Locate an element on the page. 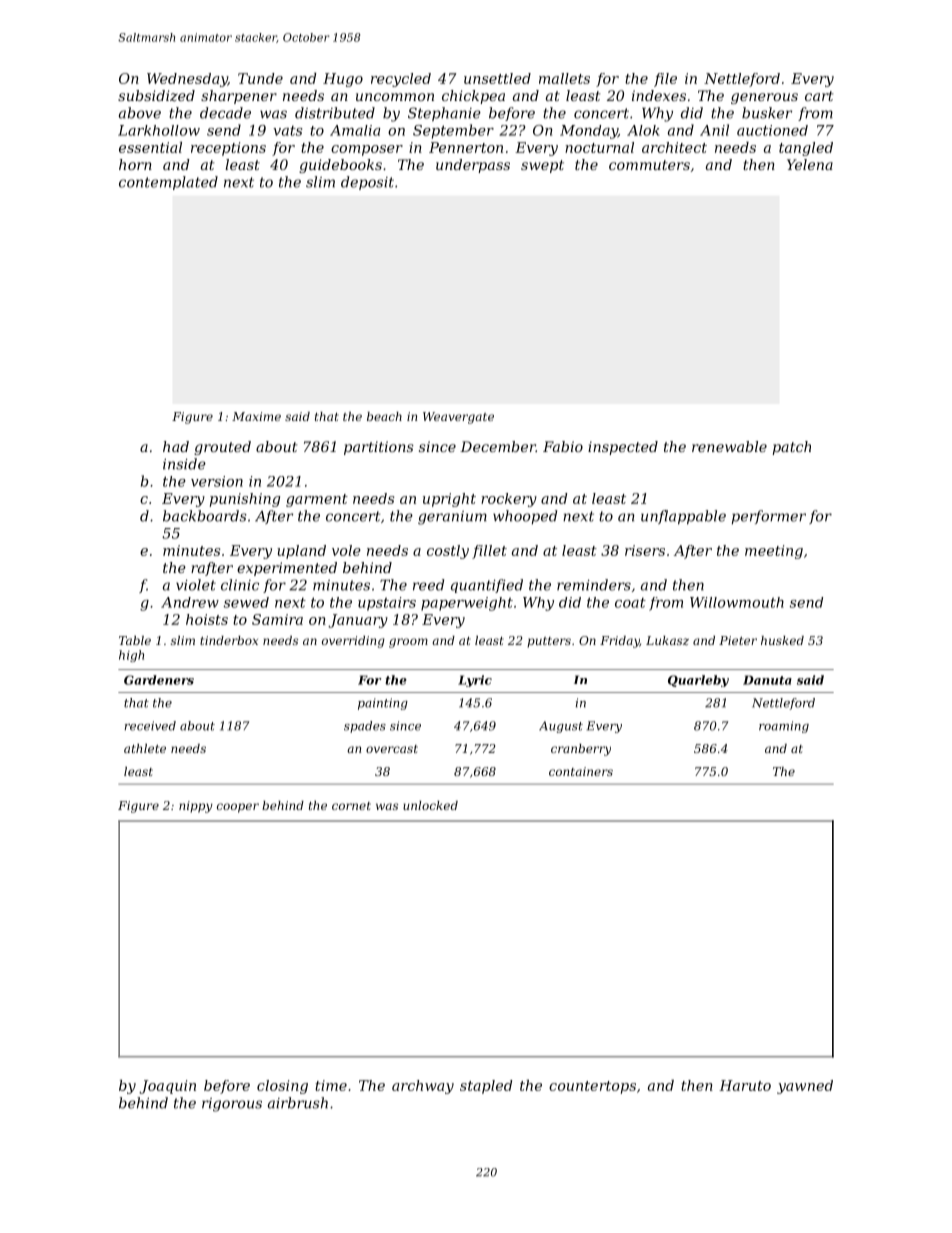 The image size is (952, 1233). closing is located at coordinates (282, 1087).
